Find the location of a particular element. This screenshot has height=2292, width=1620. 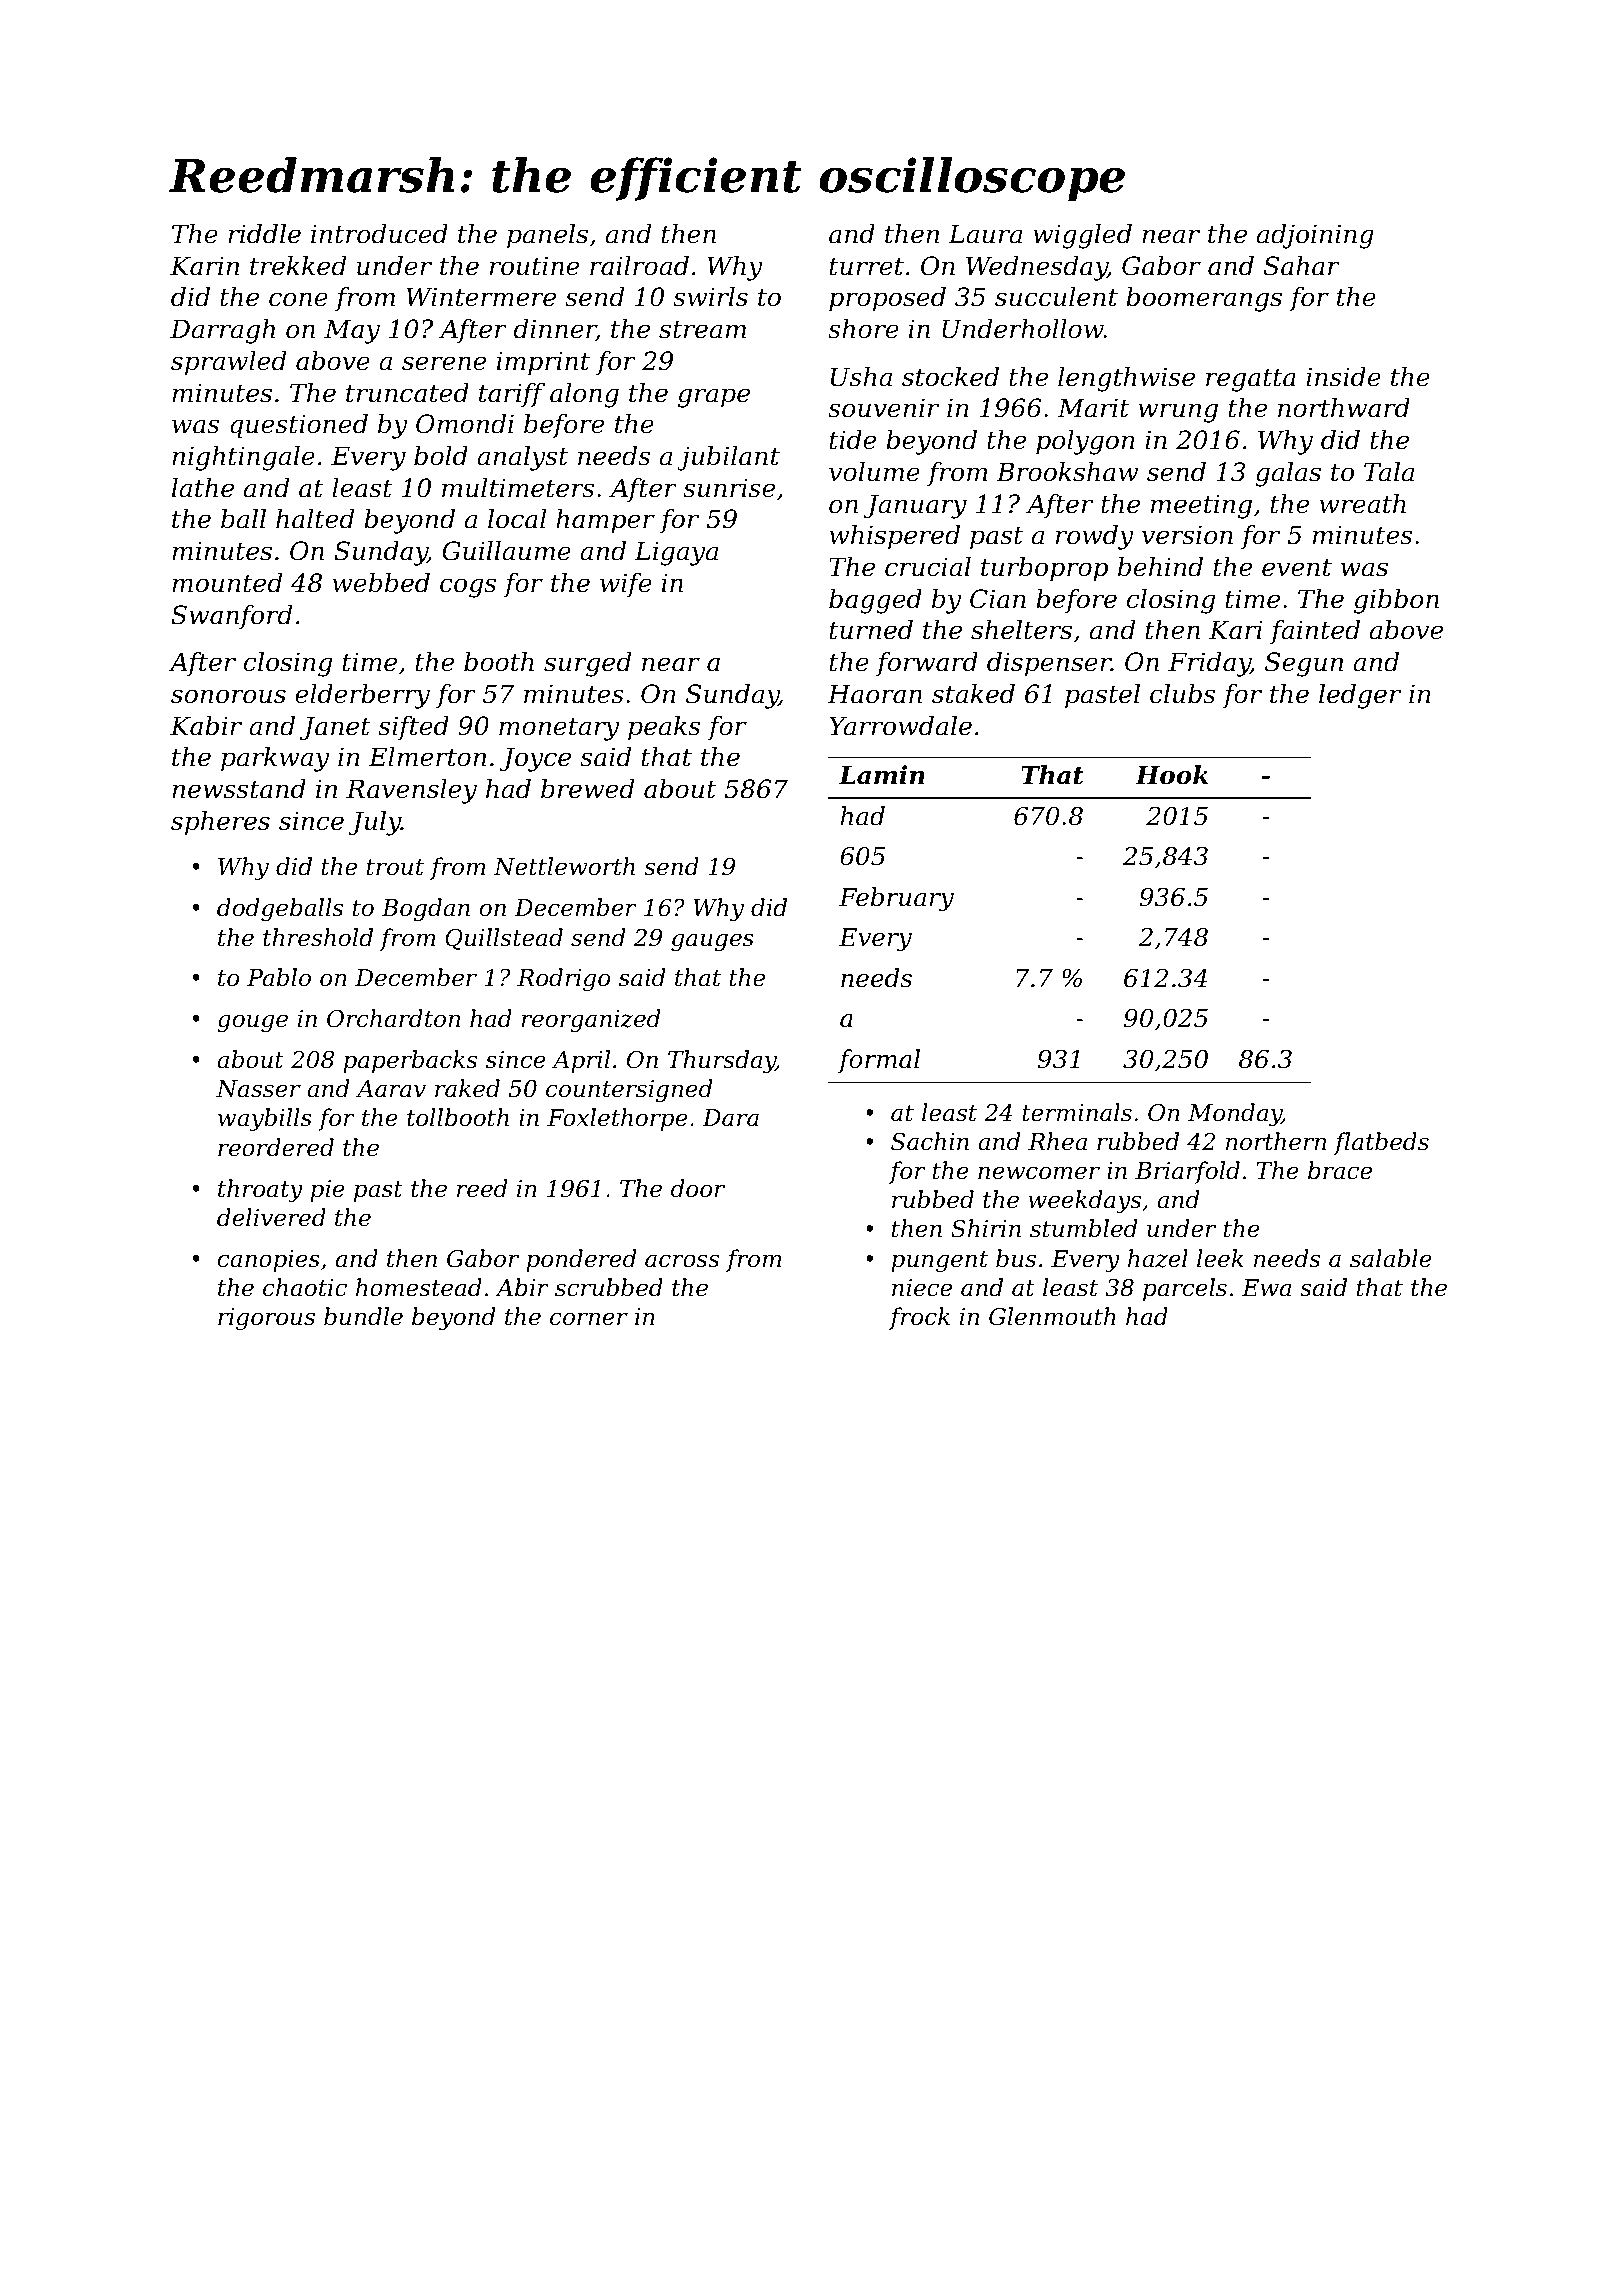

fainted is located at coordinates (1315, 632).
